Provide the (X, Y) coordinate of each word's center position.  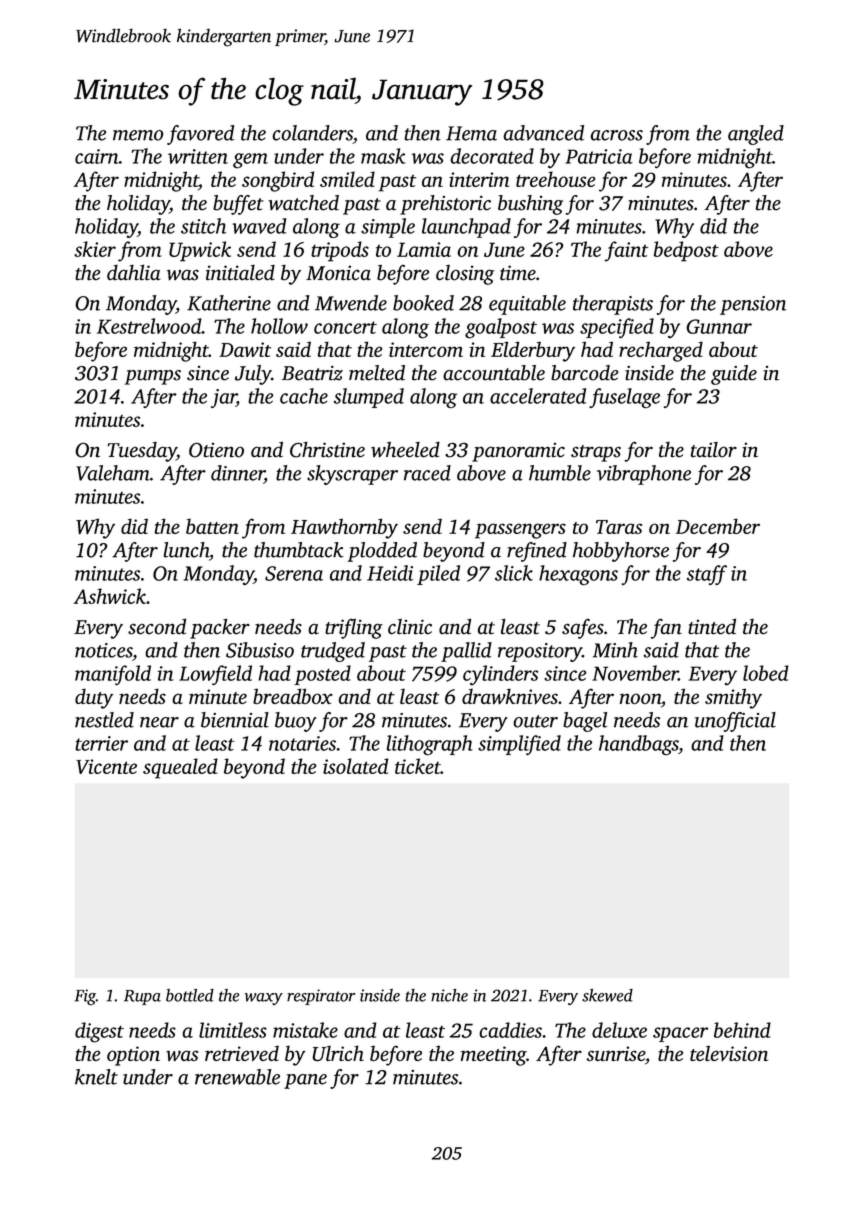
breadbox (293, 696)
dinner (237, 473)
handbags (638, 745)
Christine (327, 450)
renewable (237, 1077)
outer (535, 721)
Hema (471, 133)
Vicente (106, 766)
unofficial (735, 722)
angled (756, 135)
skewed (607, 995)
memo (138, 135)
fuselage (624, 398)
